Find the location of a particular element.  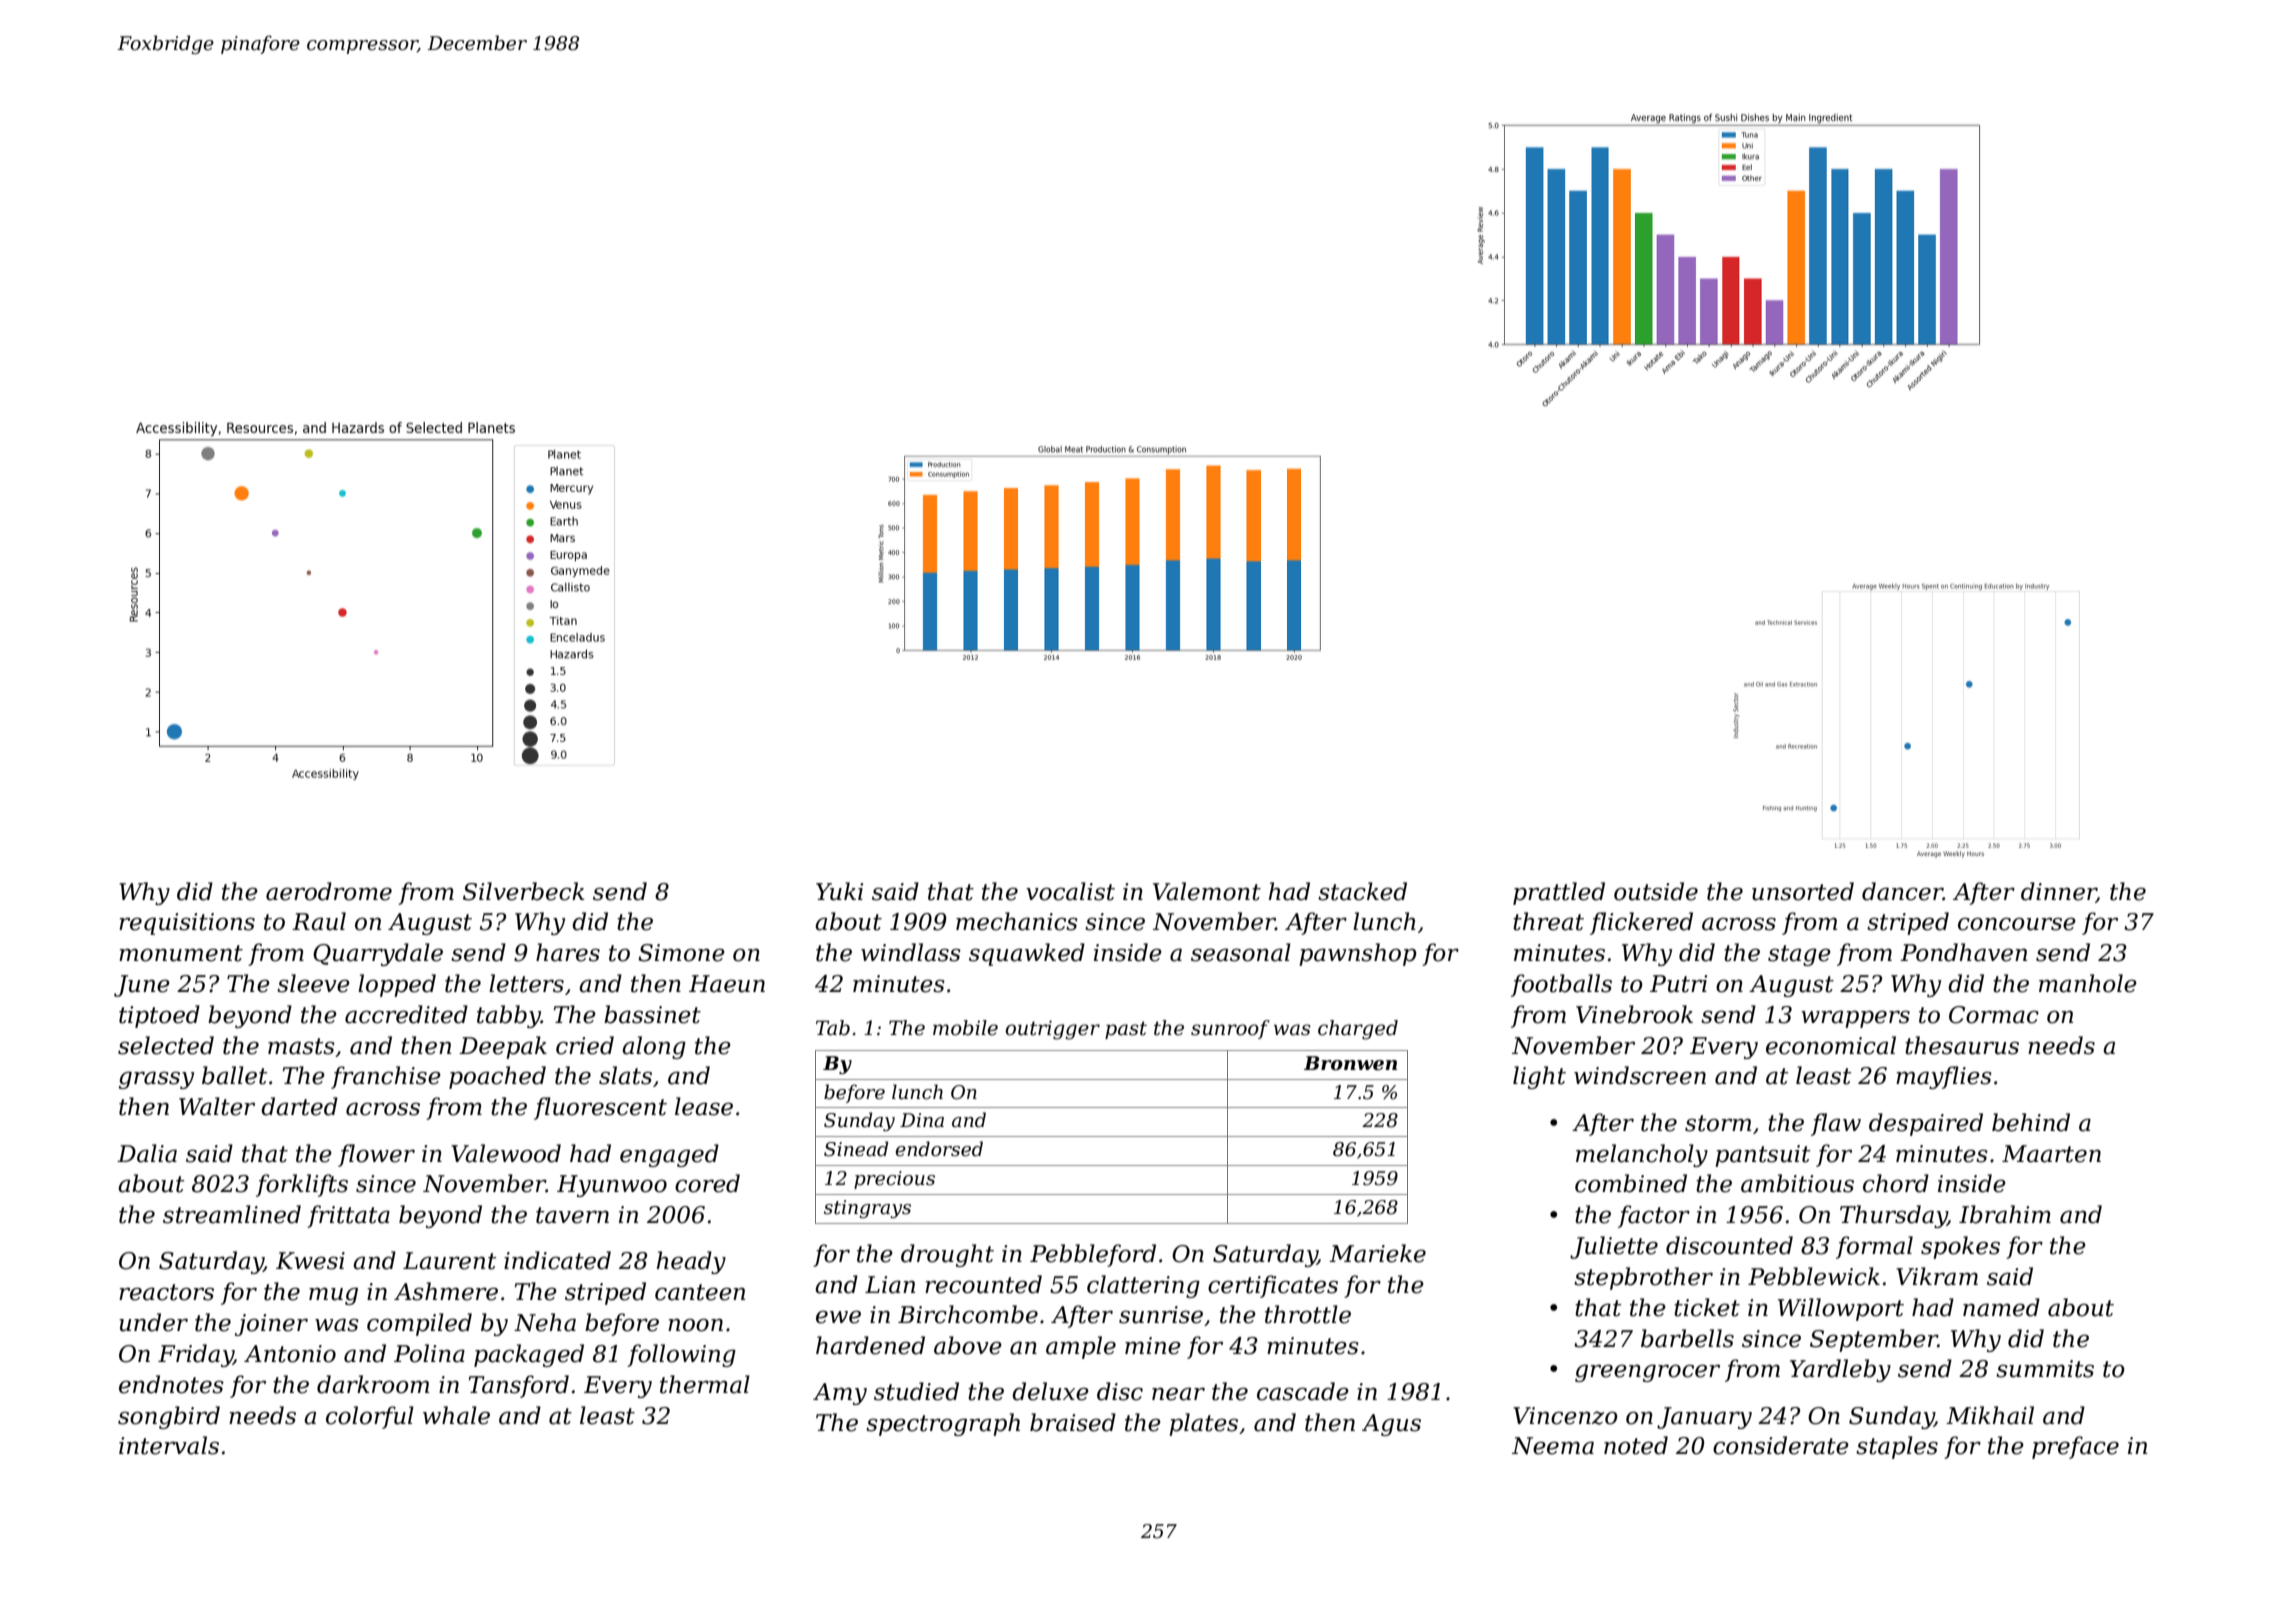

footballs is located at coordinates (1561, 985).
